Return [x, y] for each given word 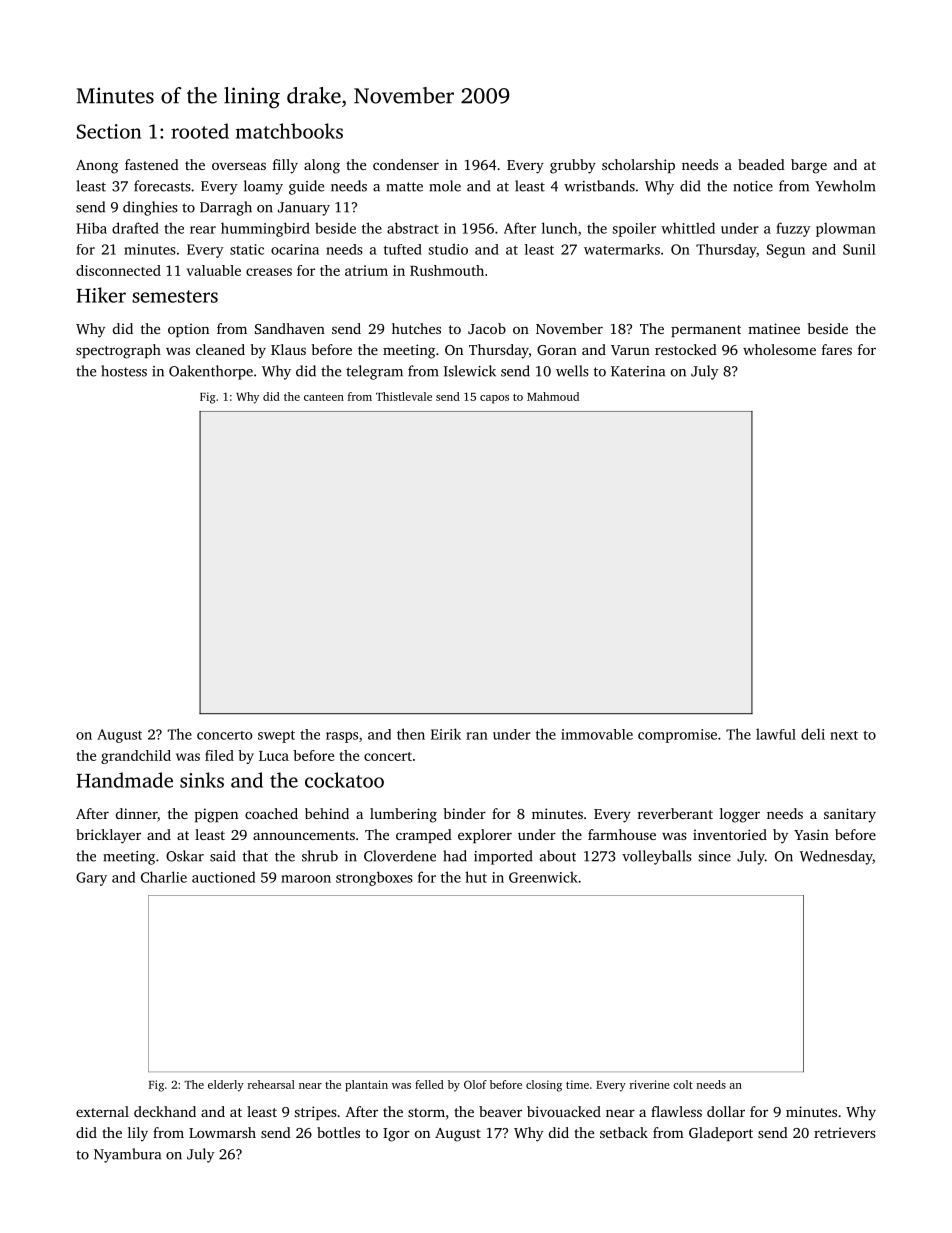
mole [445, 186]
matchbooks [289, 131]
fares [837, 349]
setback [624, 1132]
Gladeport [721, 1134]
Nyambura [127, 1155]
